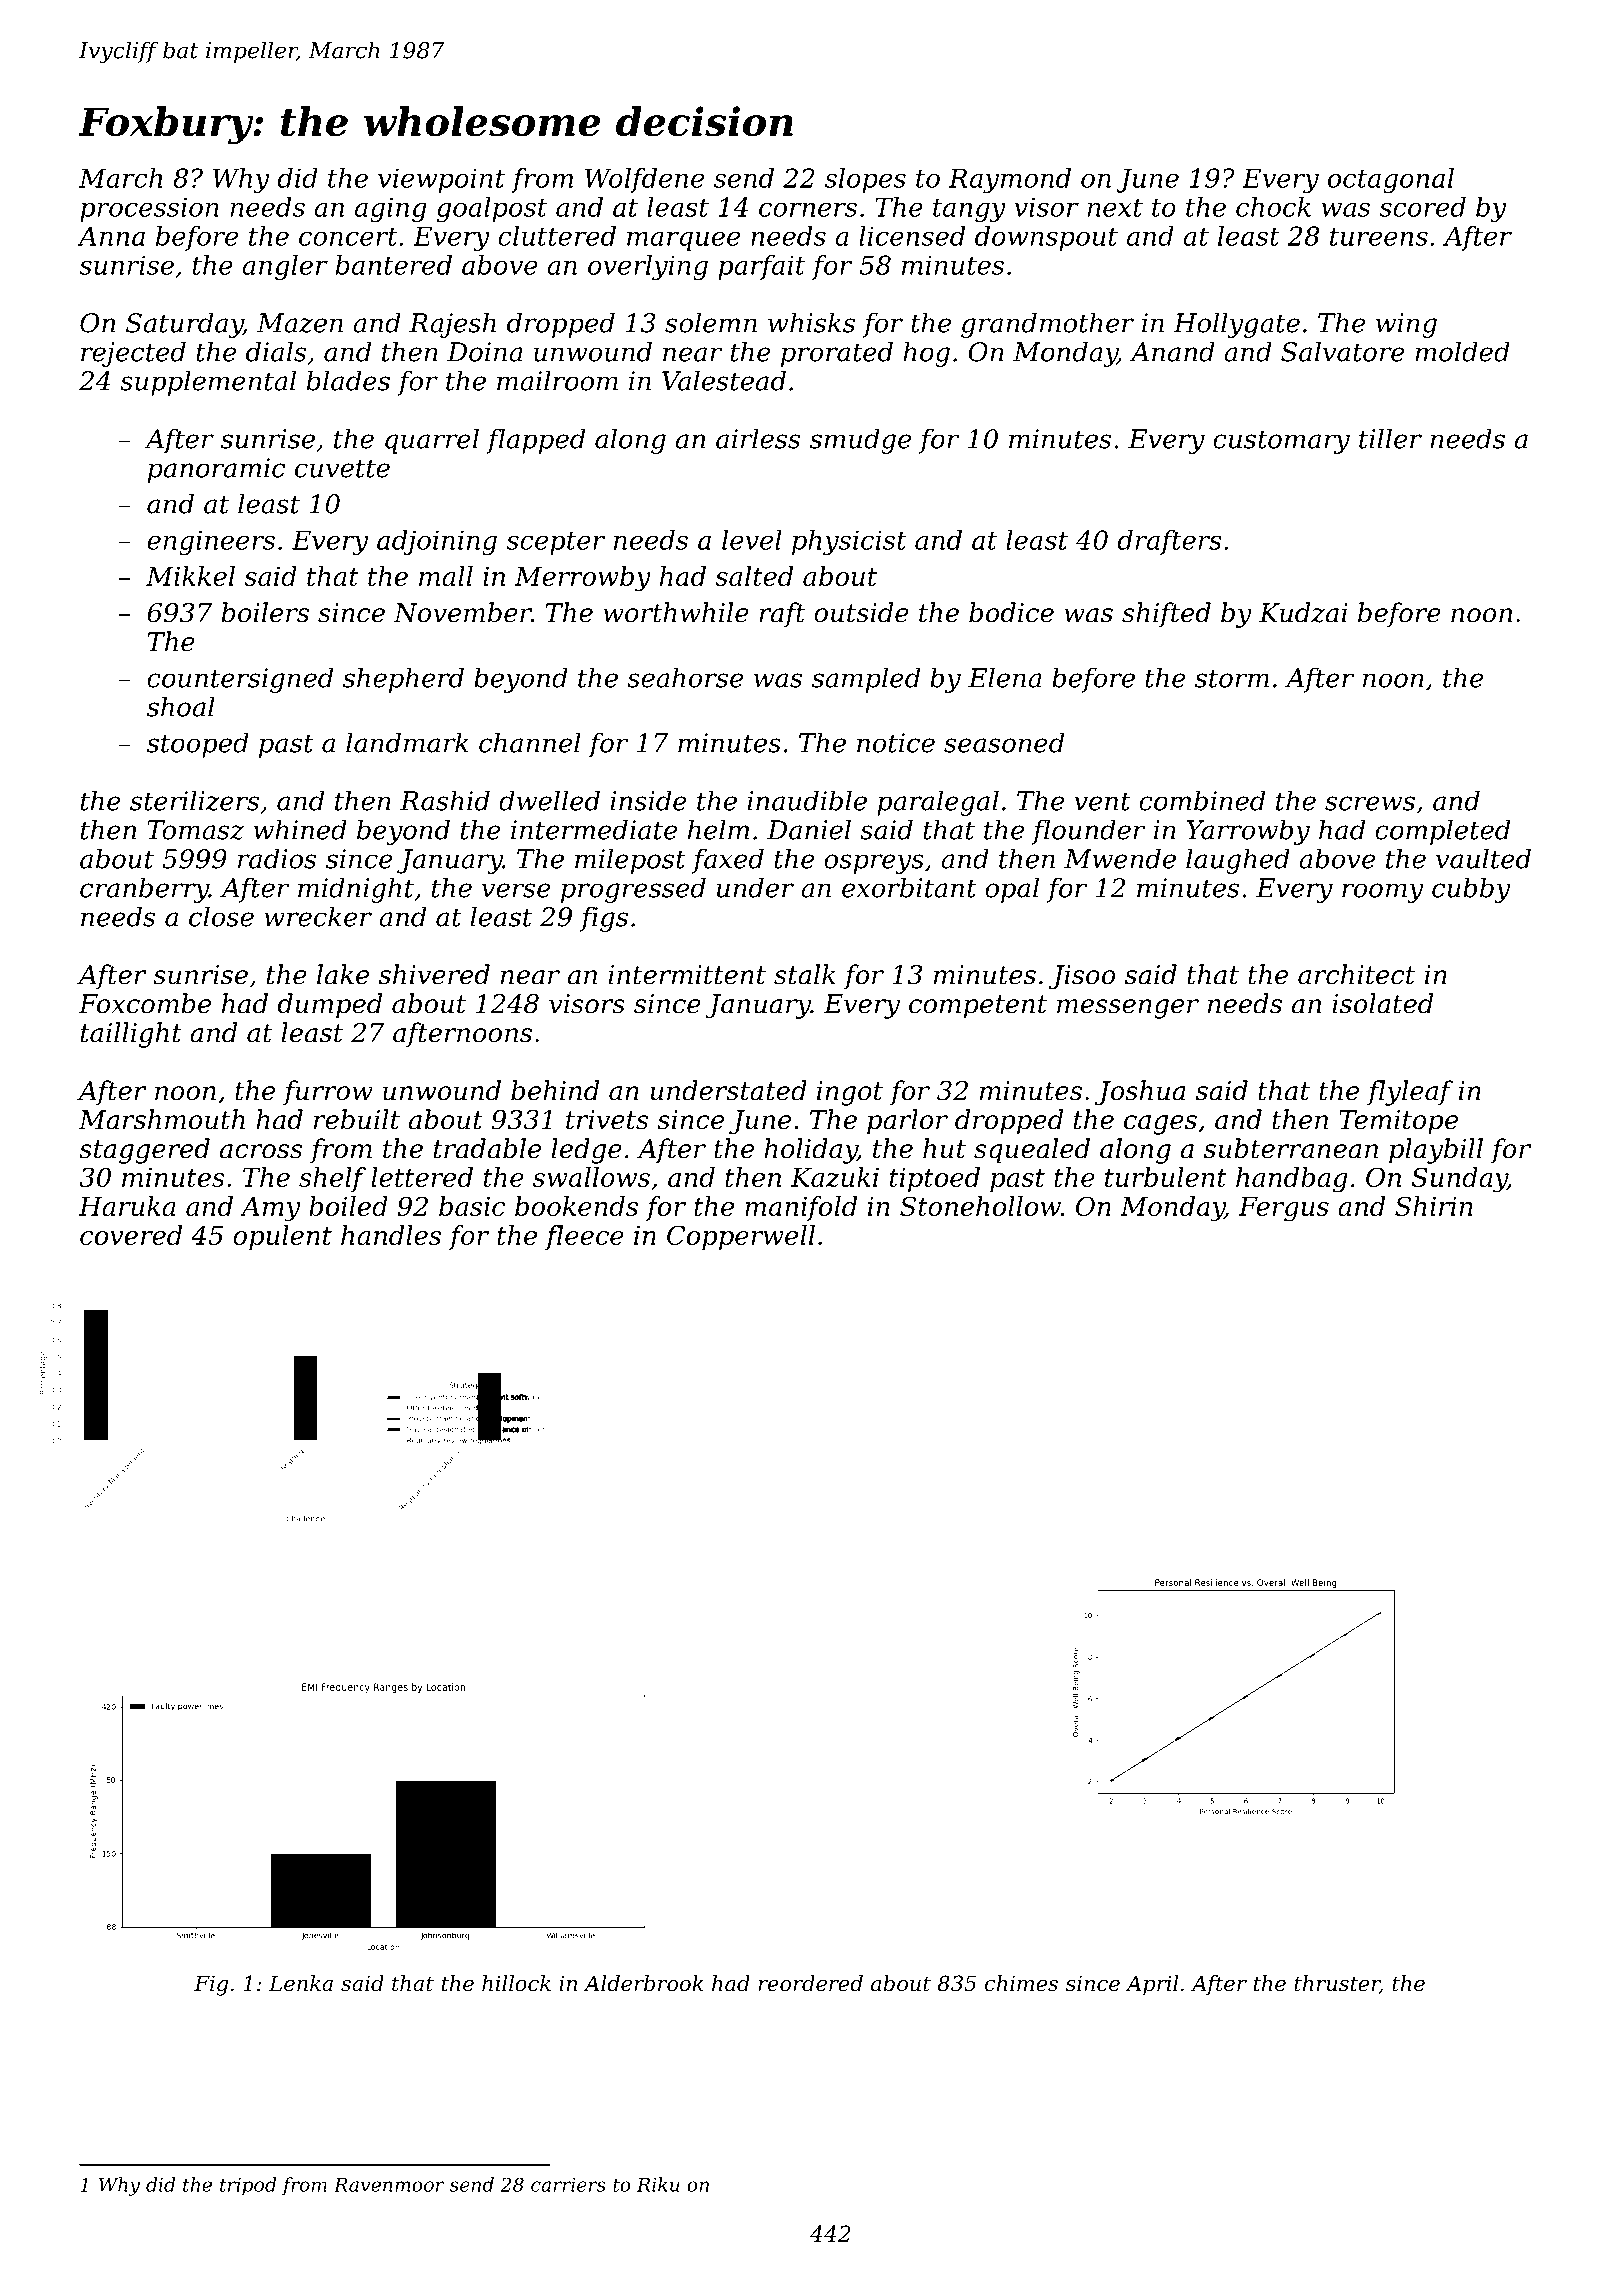 The height and width of the screenshot is (2292, 1620). Describe the element at coordinates (131, 1035) in the screenshot. I see `taillight` at that location.
